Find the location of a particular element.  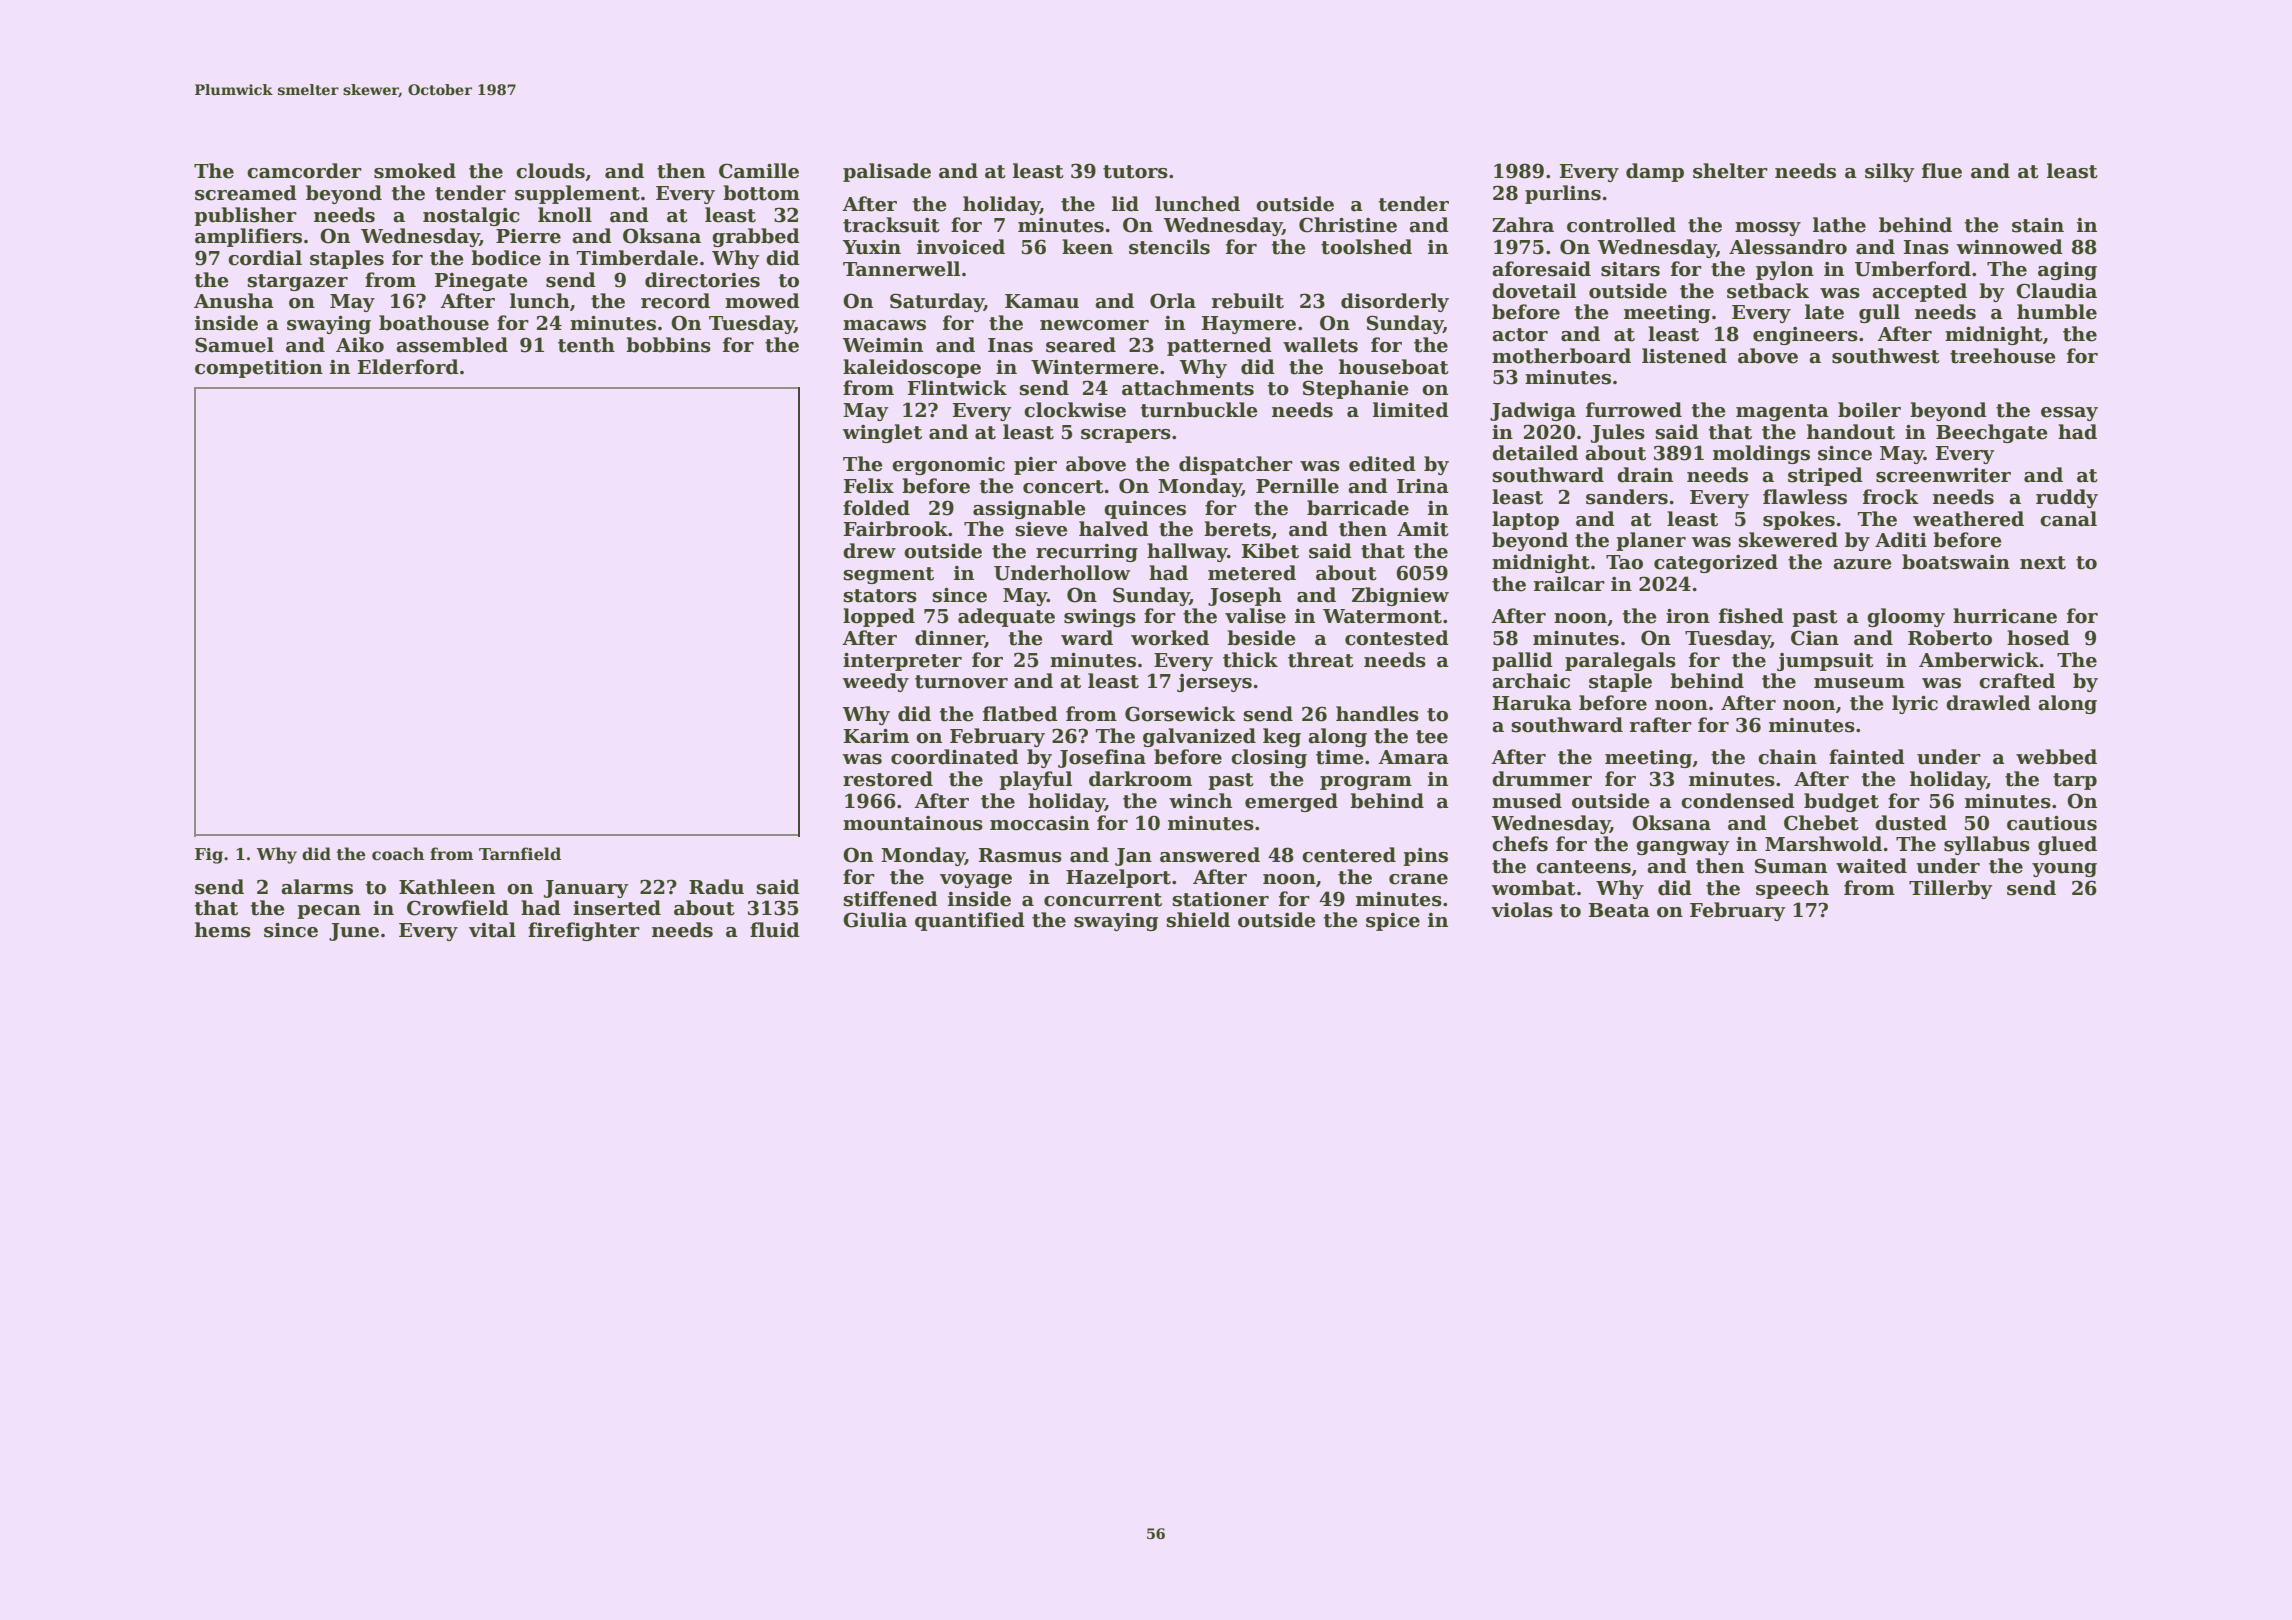

lopped is located at coordinates (879, 617).
